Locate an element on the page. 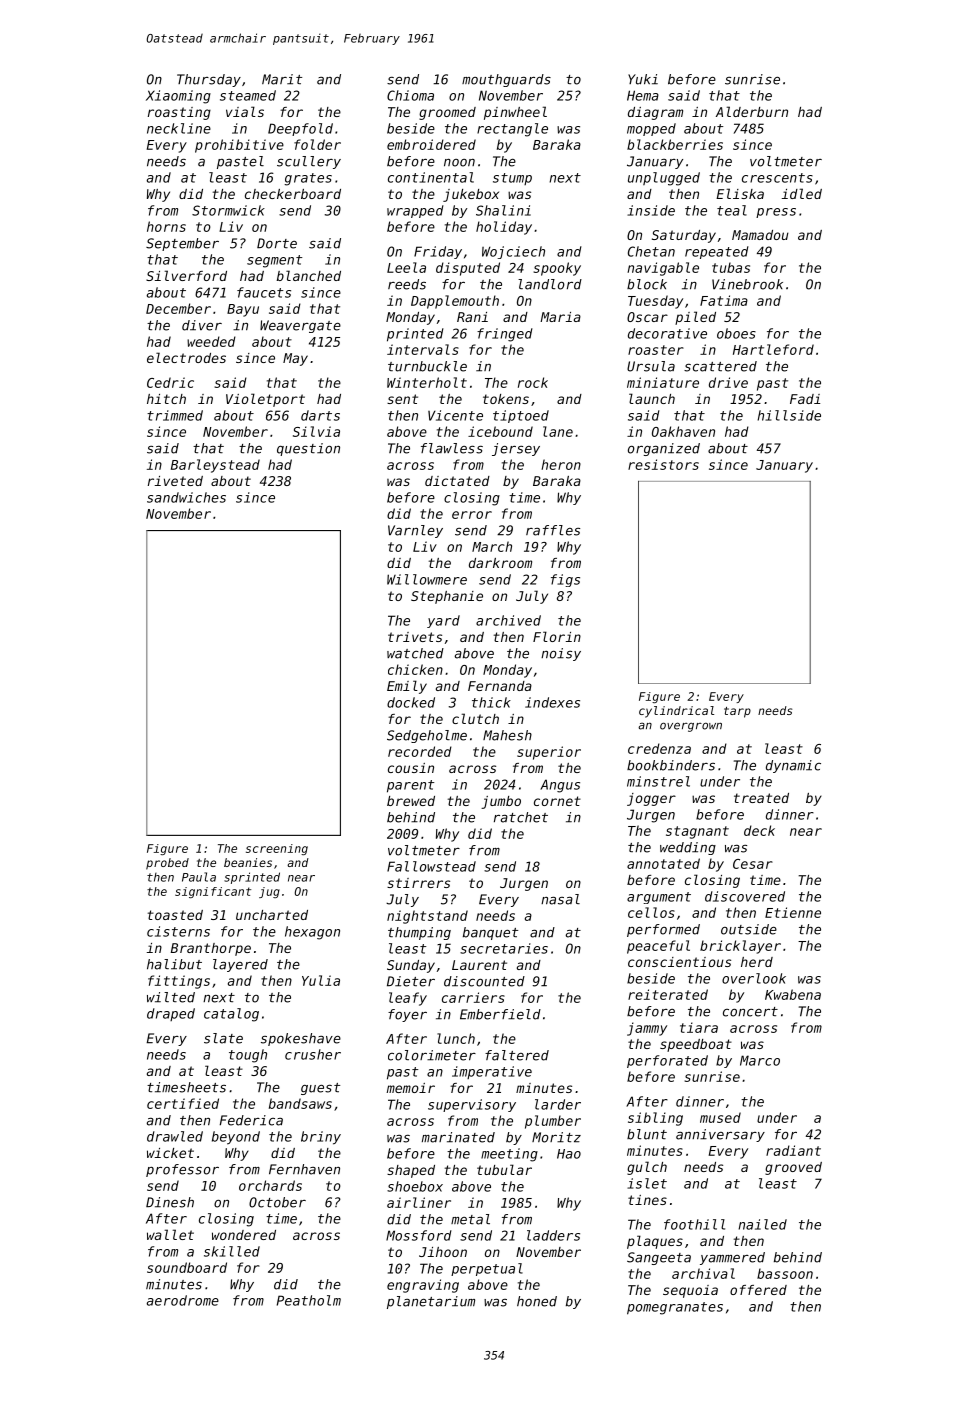  dynamic is located at coordinates (793, 766).
